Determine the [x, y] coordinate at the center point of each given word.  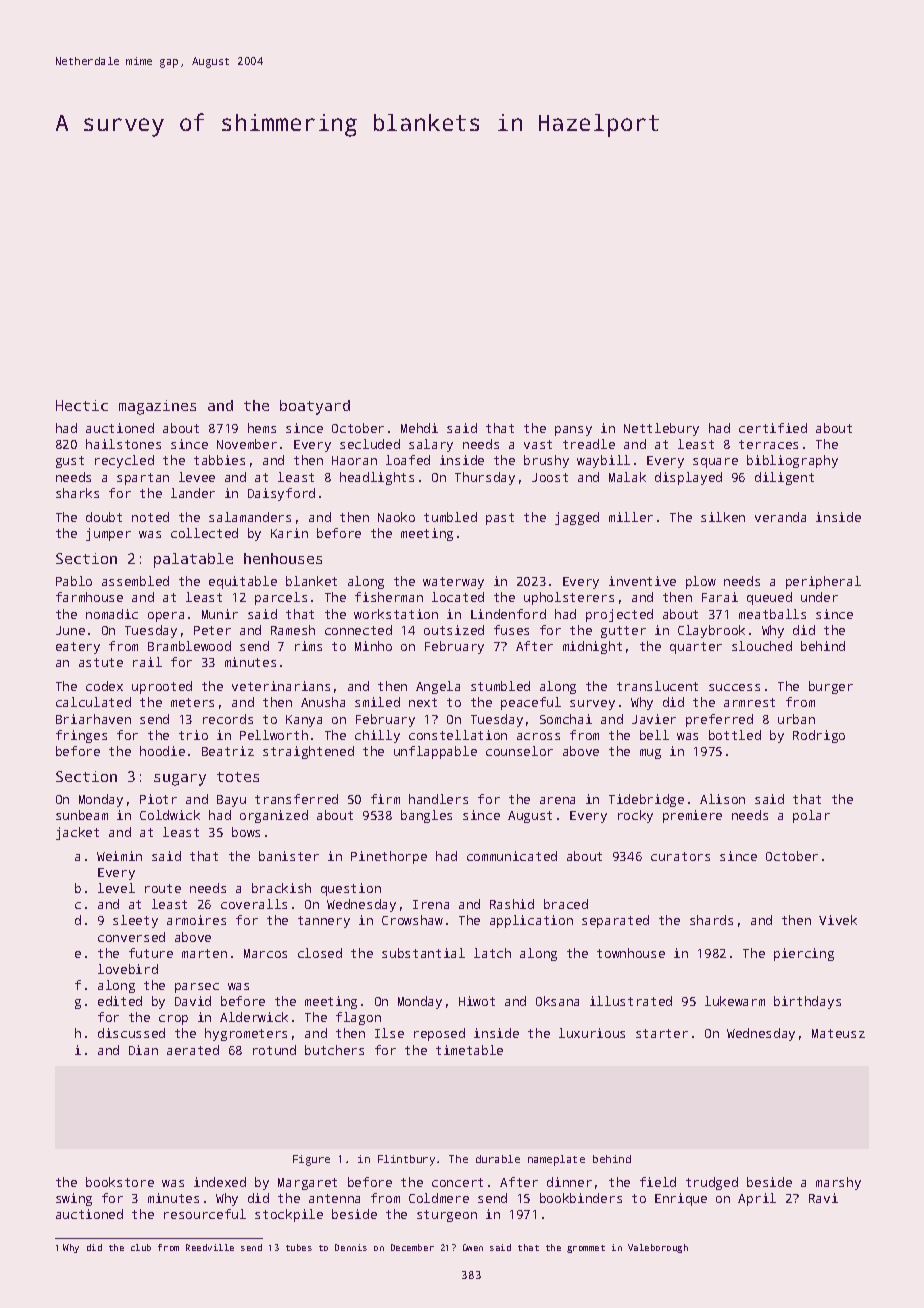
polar [811, 816]
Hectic [82, 405]
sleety [135, 921]
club [141, 1247]
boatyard [315, 407]
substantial [423, 953]
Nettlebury [661, 429]
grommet [586, 1249]
